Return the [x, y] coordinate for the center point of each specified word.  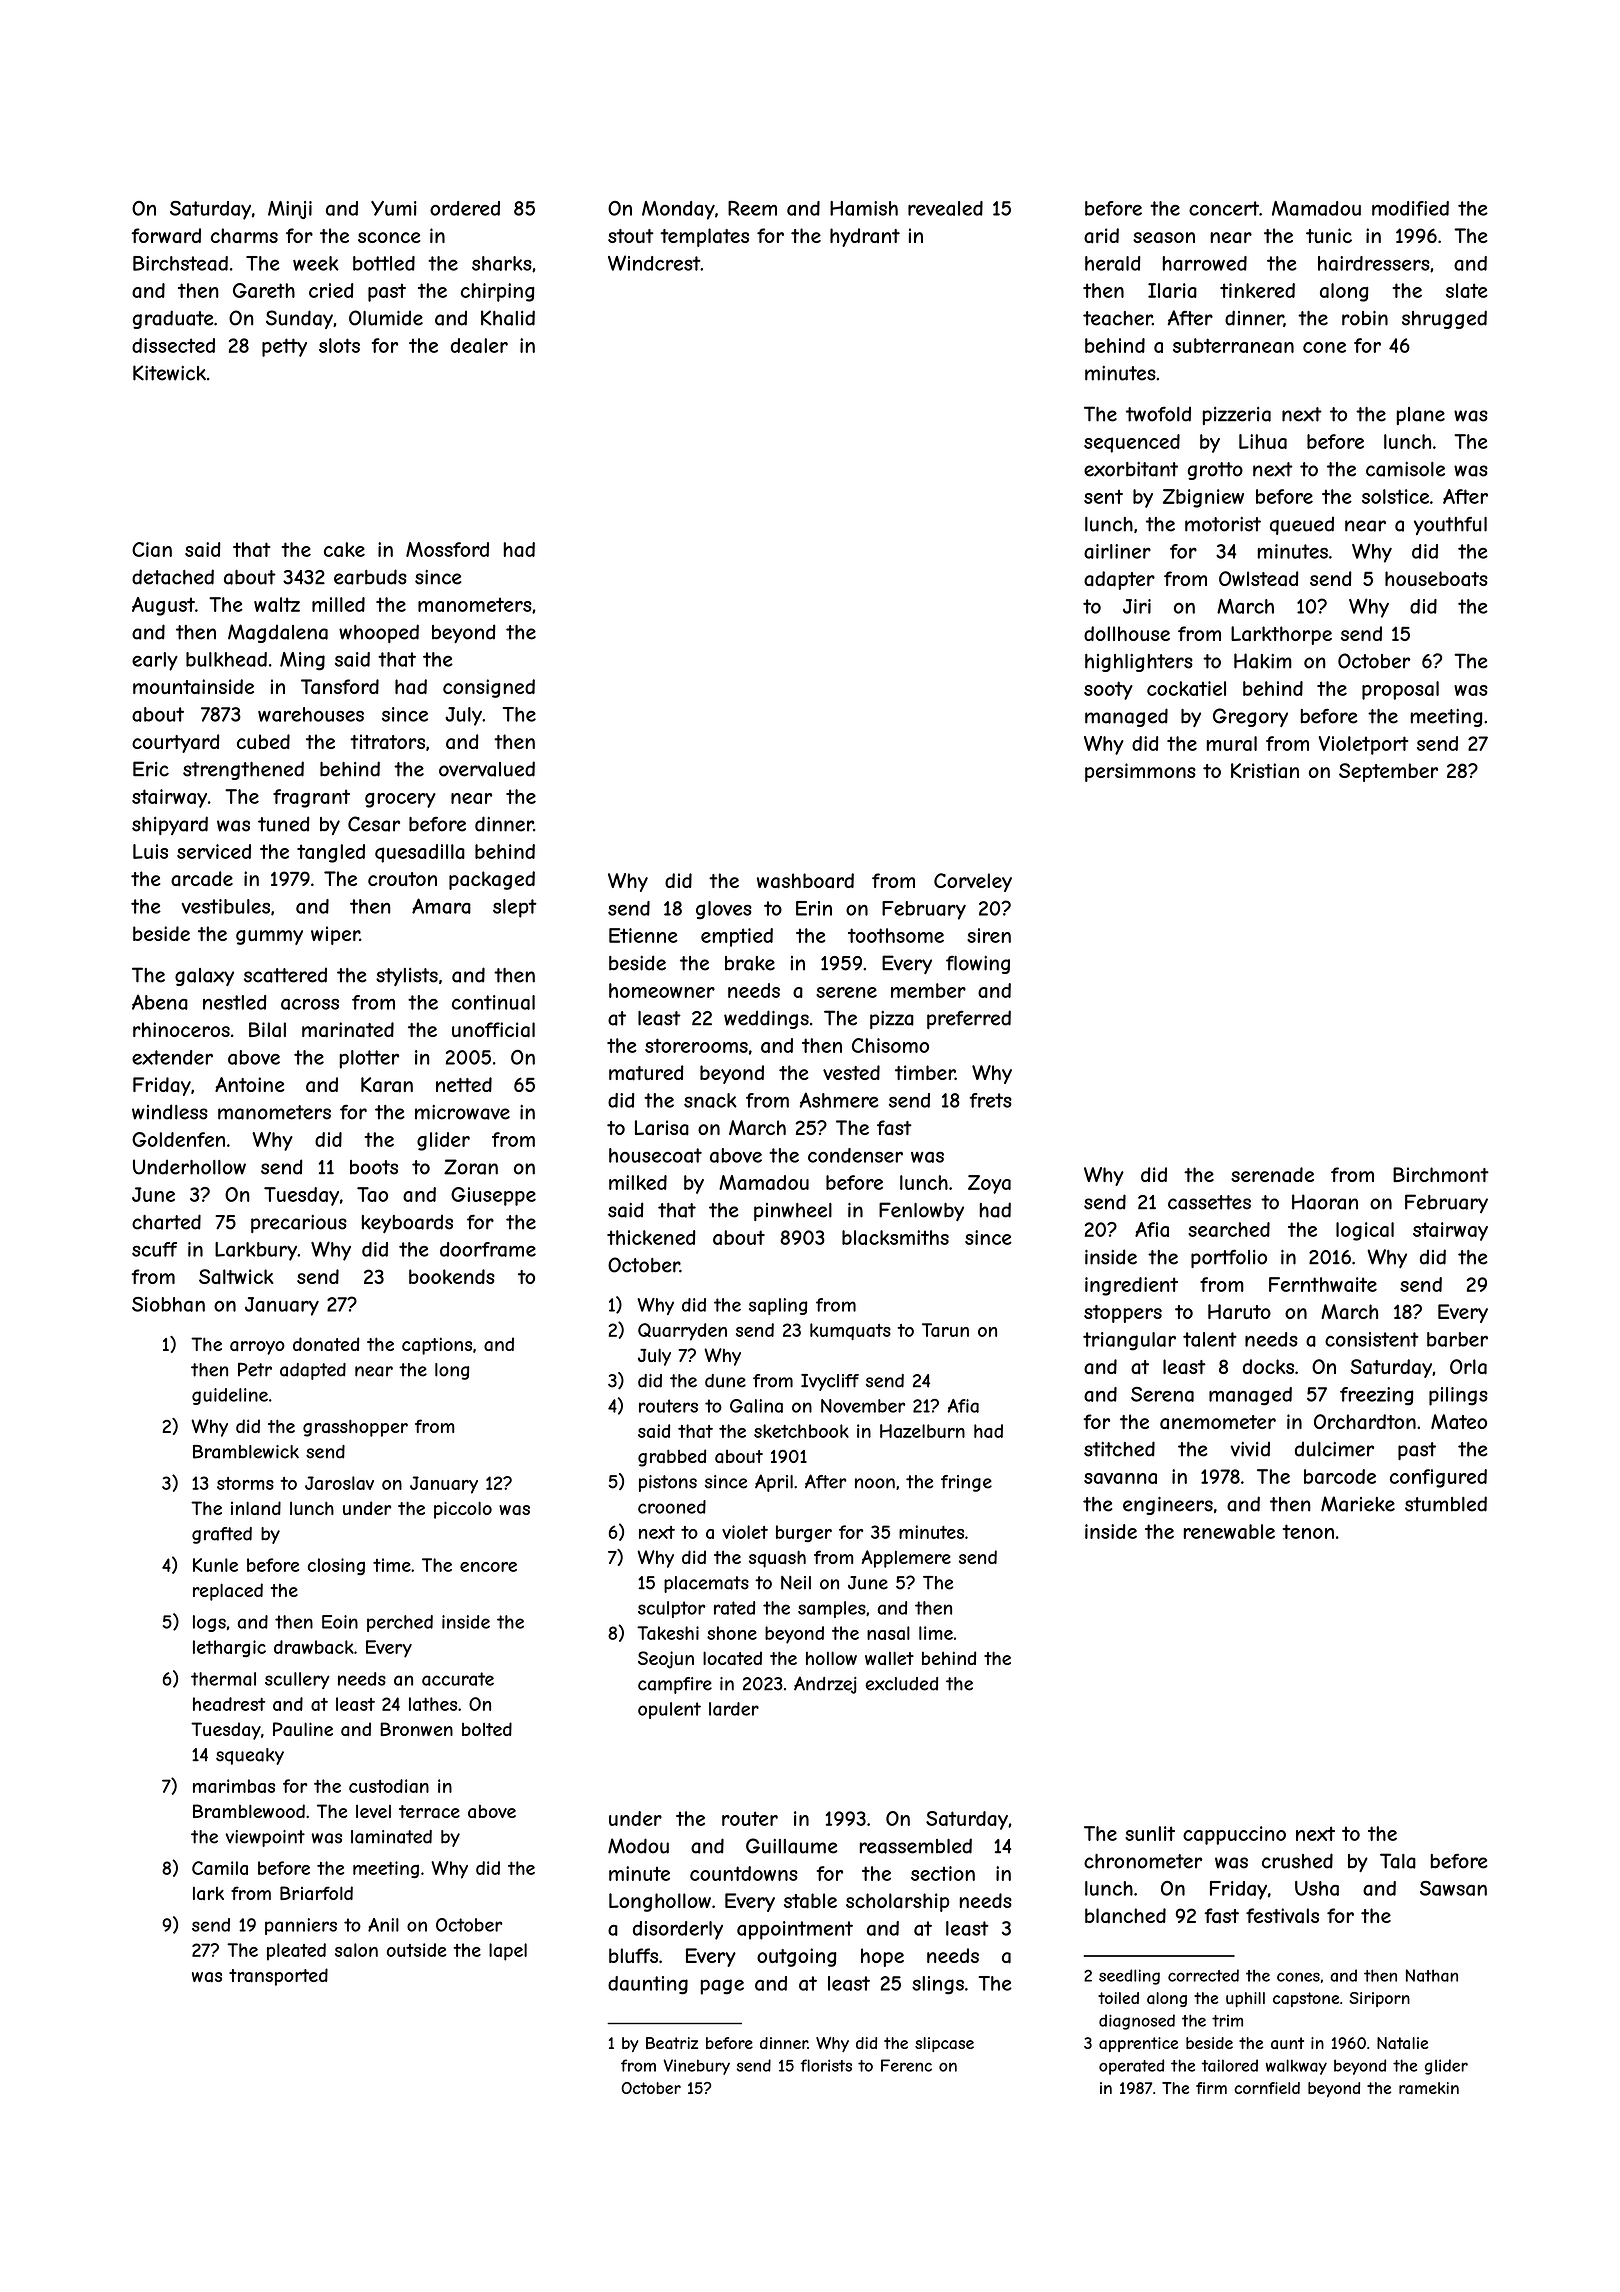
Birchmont [1441, 1174]
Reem [752, 208]
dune [725, 1381]
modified [1410, 208]
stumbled [1446, 1504]
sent [1103, 496]
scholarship [897, 1902]
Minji [290, 210]
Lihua [1263, 441]
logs [209, 1623]
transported [278, 1977]
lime [936, 1633]
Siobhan [168, 1304]
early [155, 661]
